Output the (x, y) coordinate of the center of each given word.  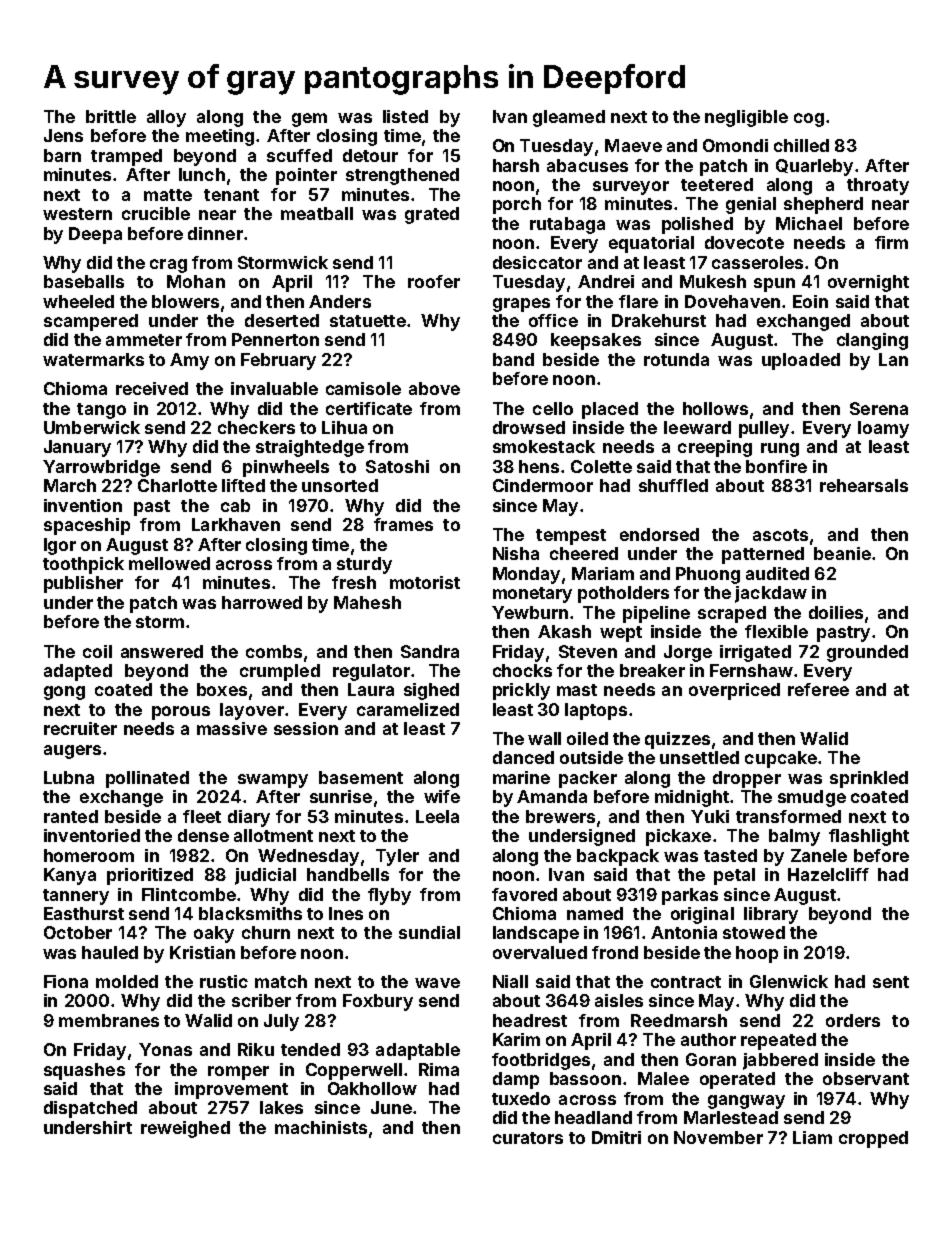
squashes (84, 1071)
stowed (754, 932)
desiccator (537, 262)
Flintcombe (189, 894)
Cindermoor (543, 485)
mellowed (169, 563)
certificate (369, 408)
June (391, 1107)
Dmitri (616, 1137)
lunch (202, 174)
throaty (878, 186)
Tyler (397, 857)
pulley (764, 429)
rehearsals (864, 485)
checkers (256, 427)
